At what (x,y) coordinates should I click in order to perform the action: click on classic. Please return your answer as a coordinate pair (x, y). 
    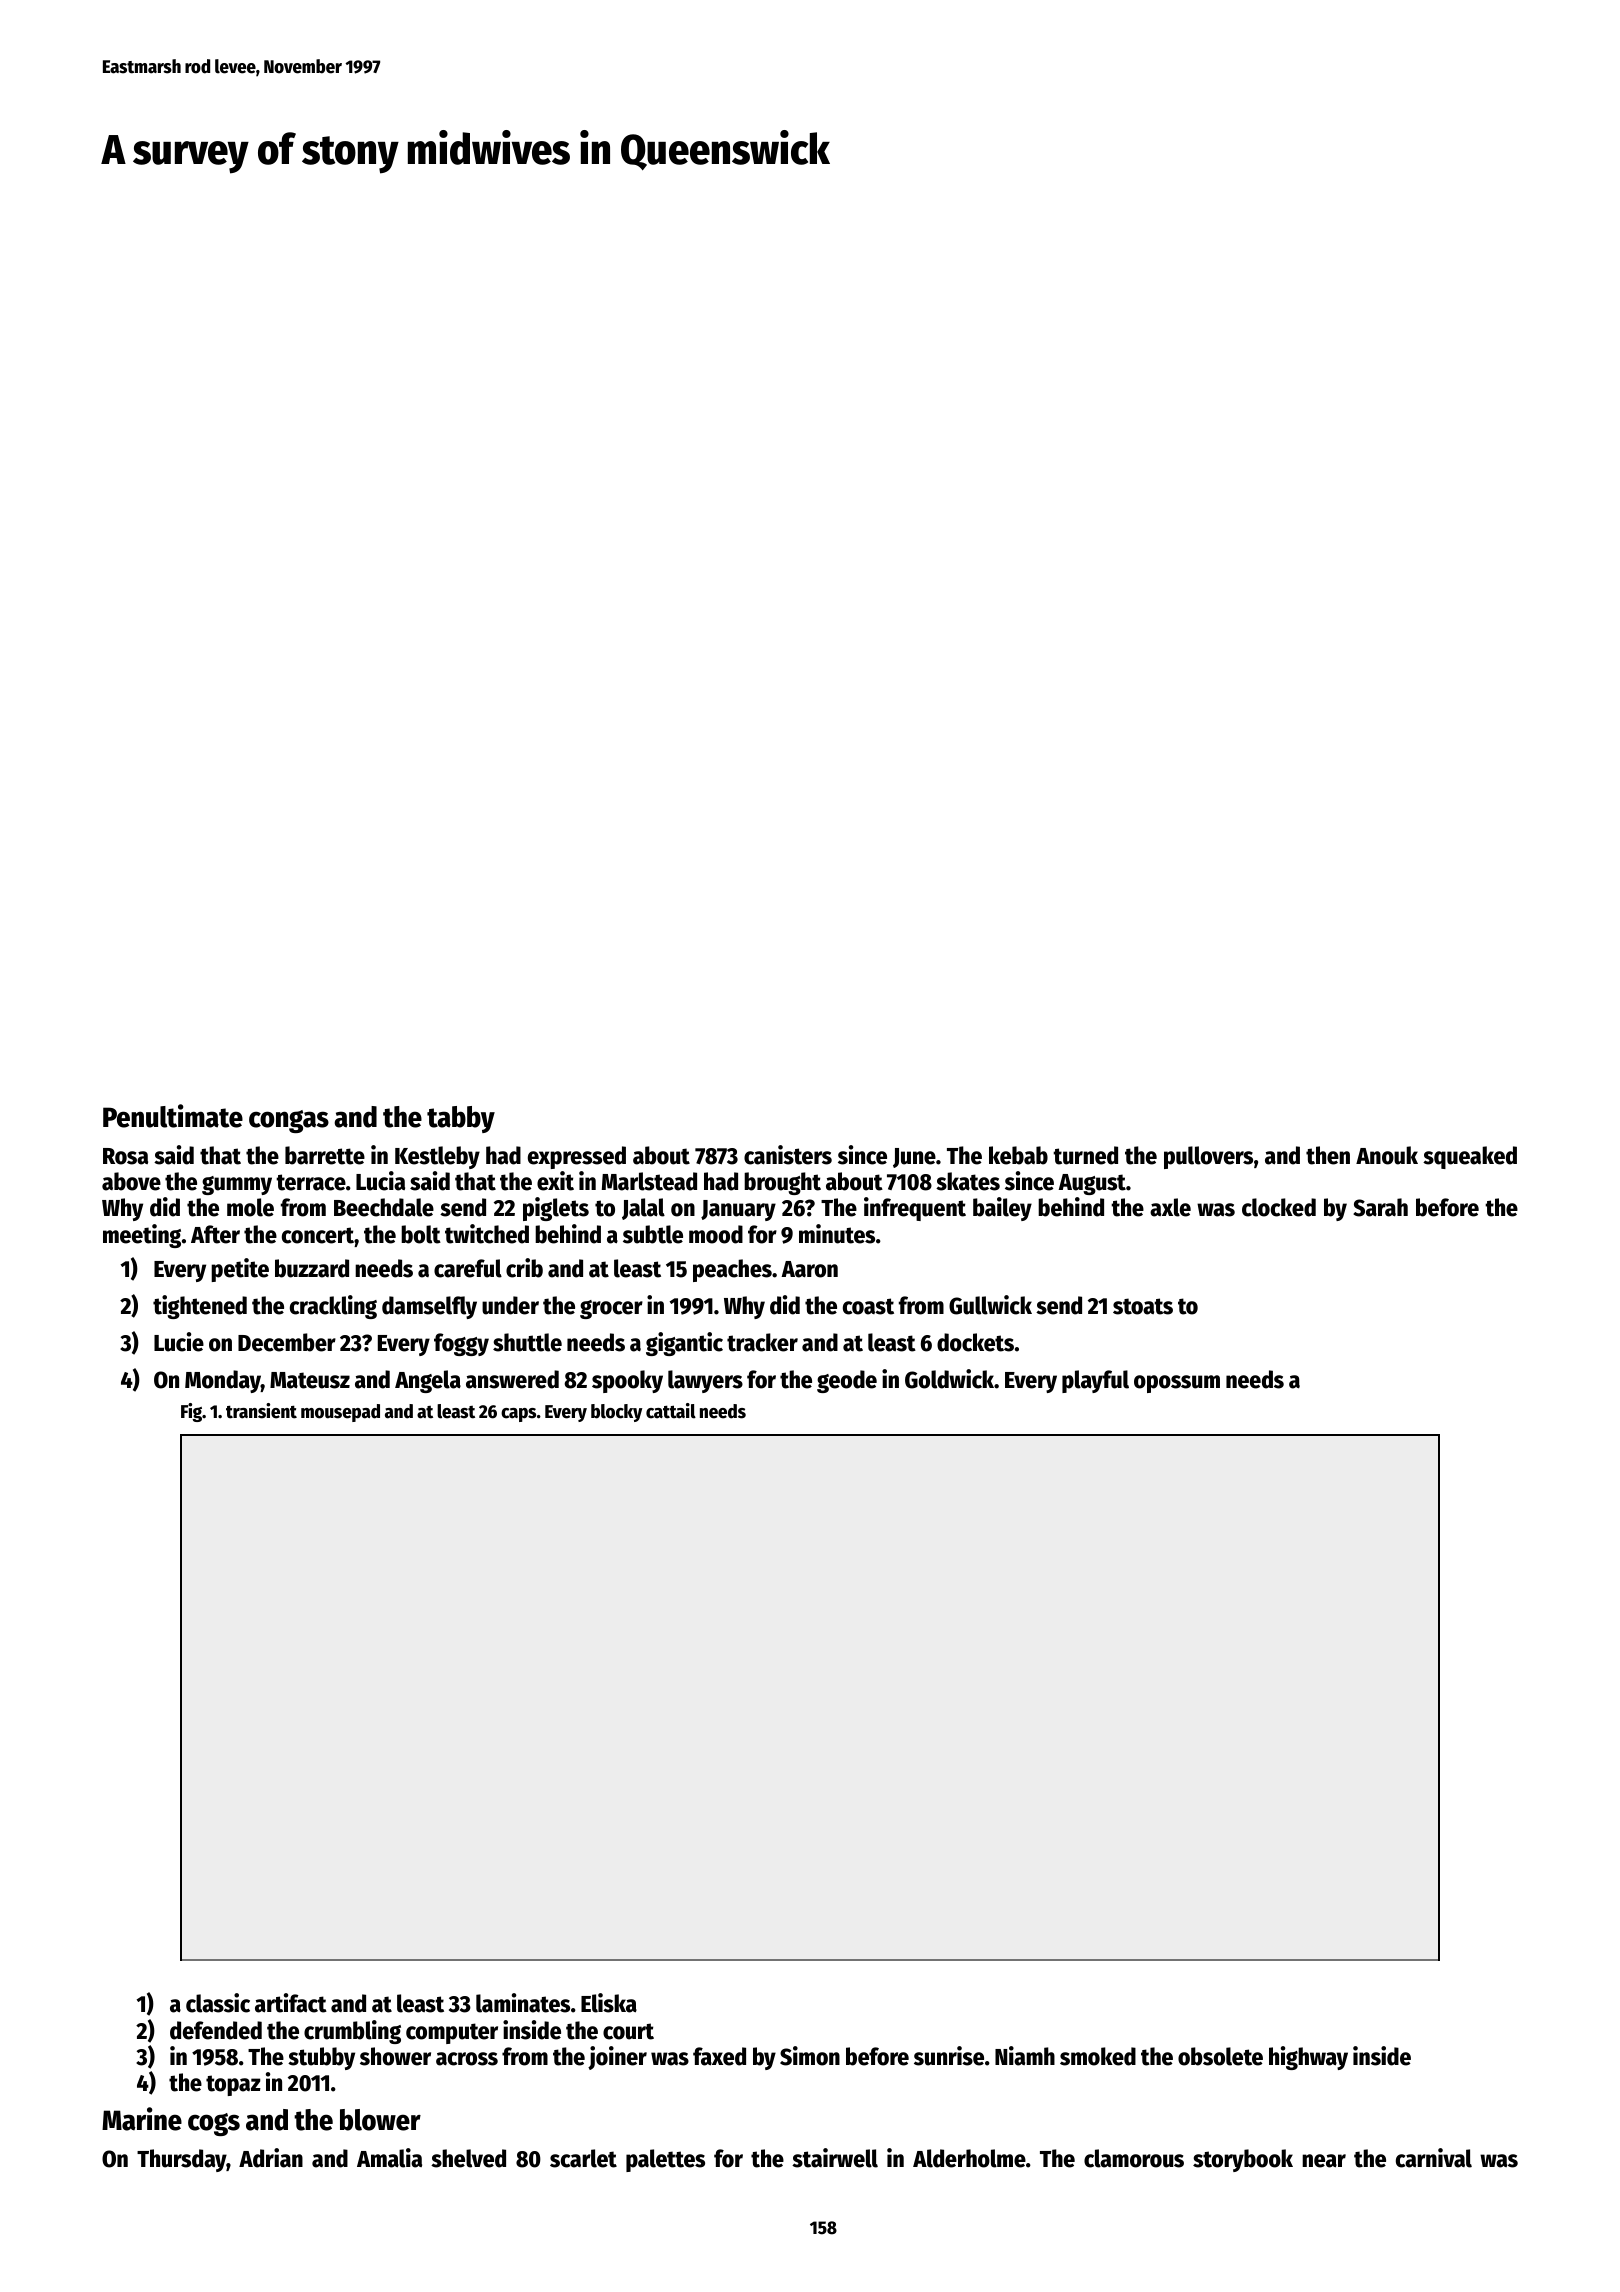
    Looking at the image, I should click on (218, 2003).
